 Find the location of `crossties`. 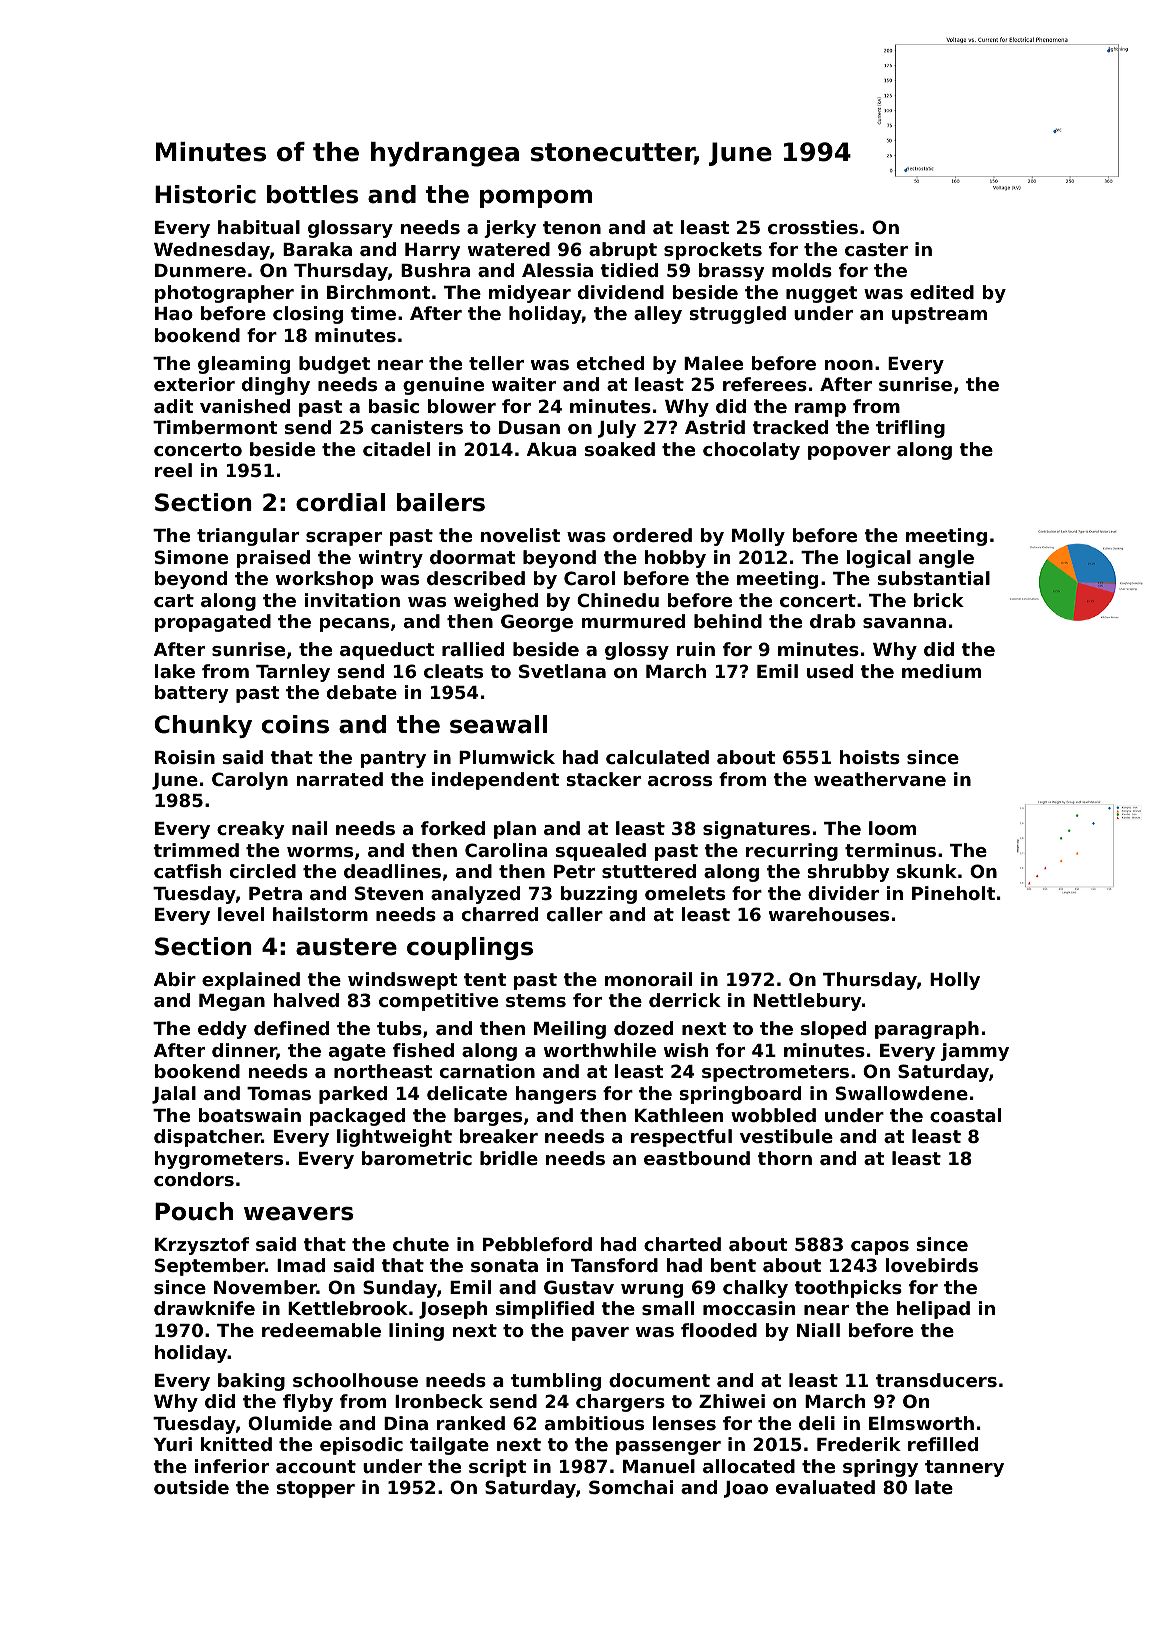

crossties is located at coordinates (813, 227).
